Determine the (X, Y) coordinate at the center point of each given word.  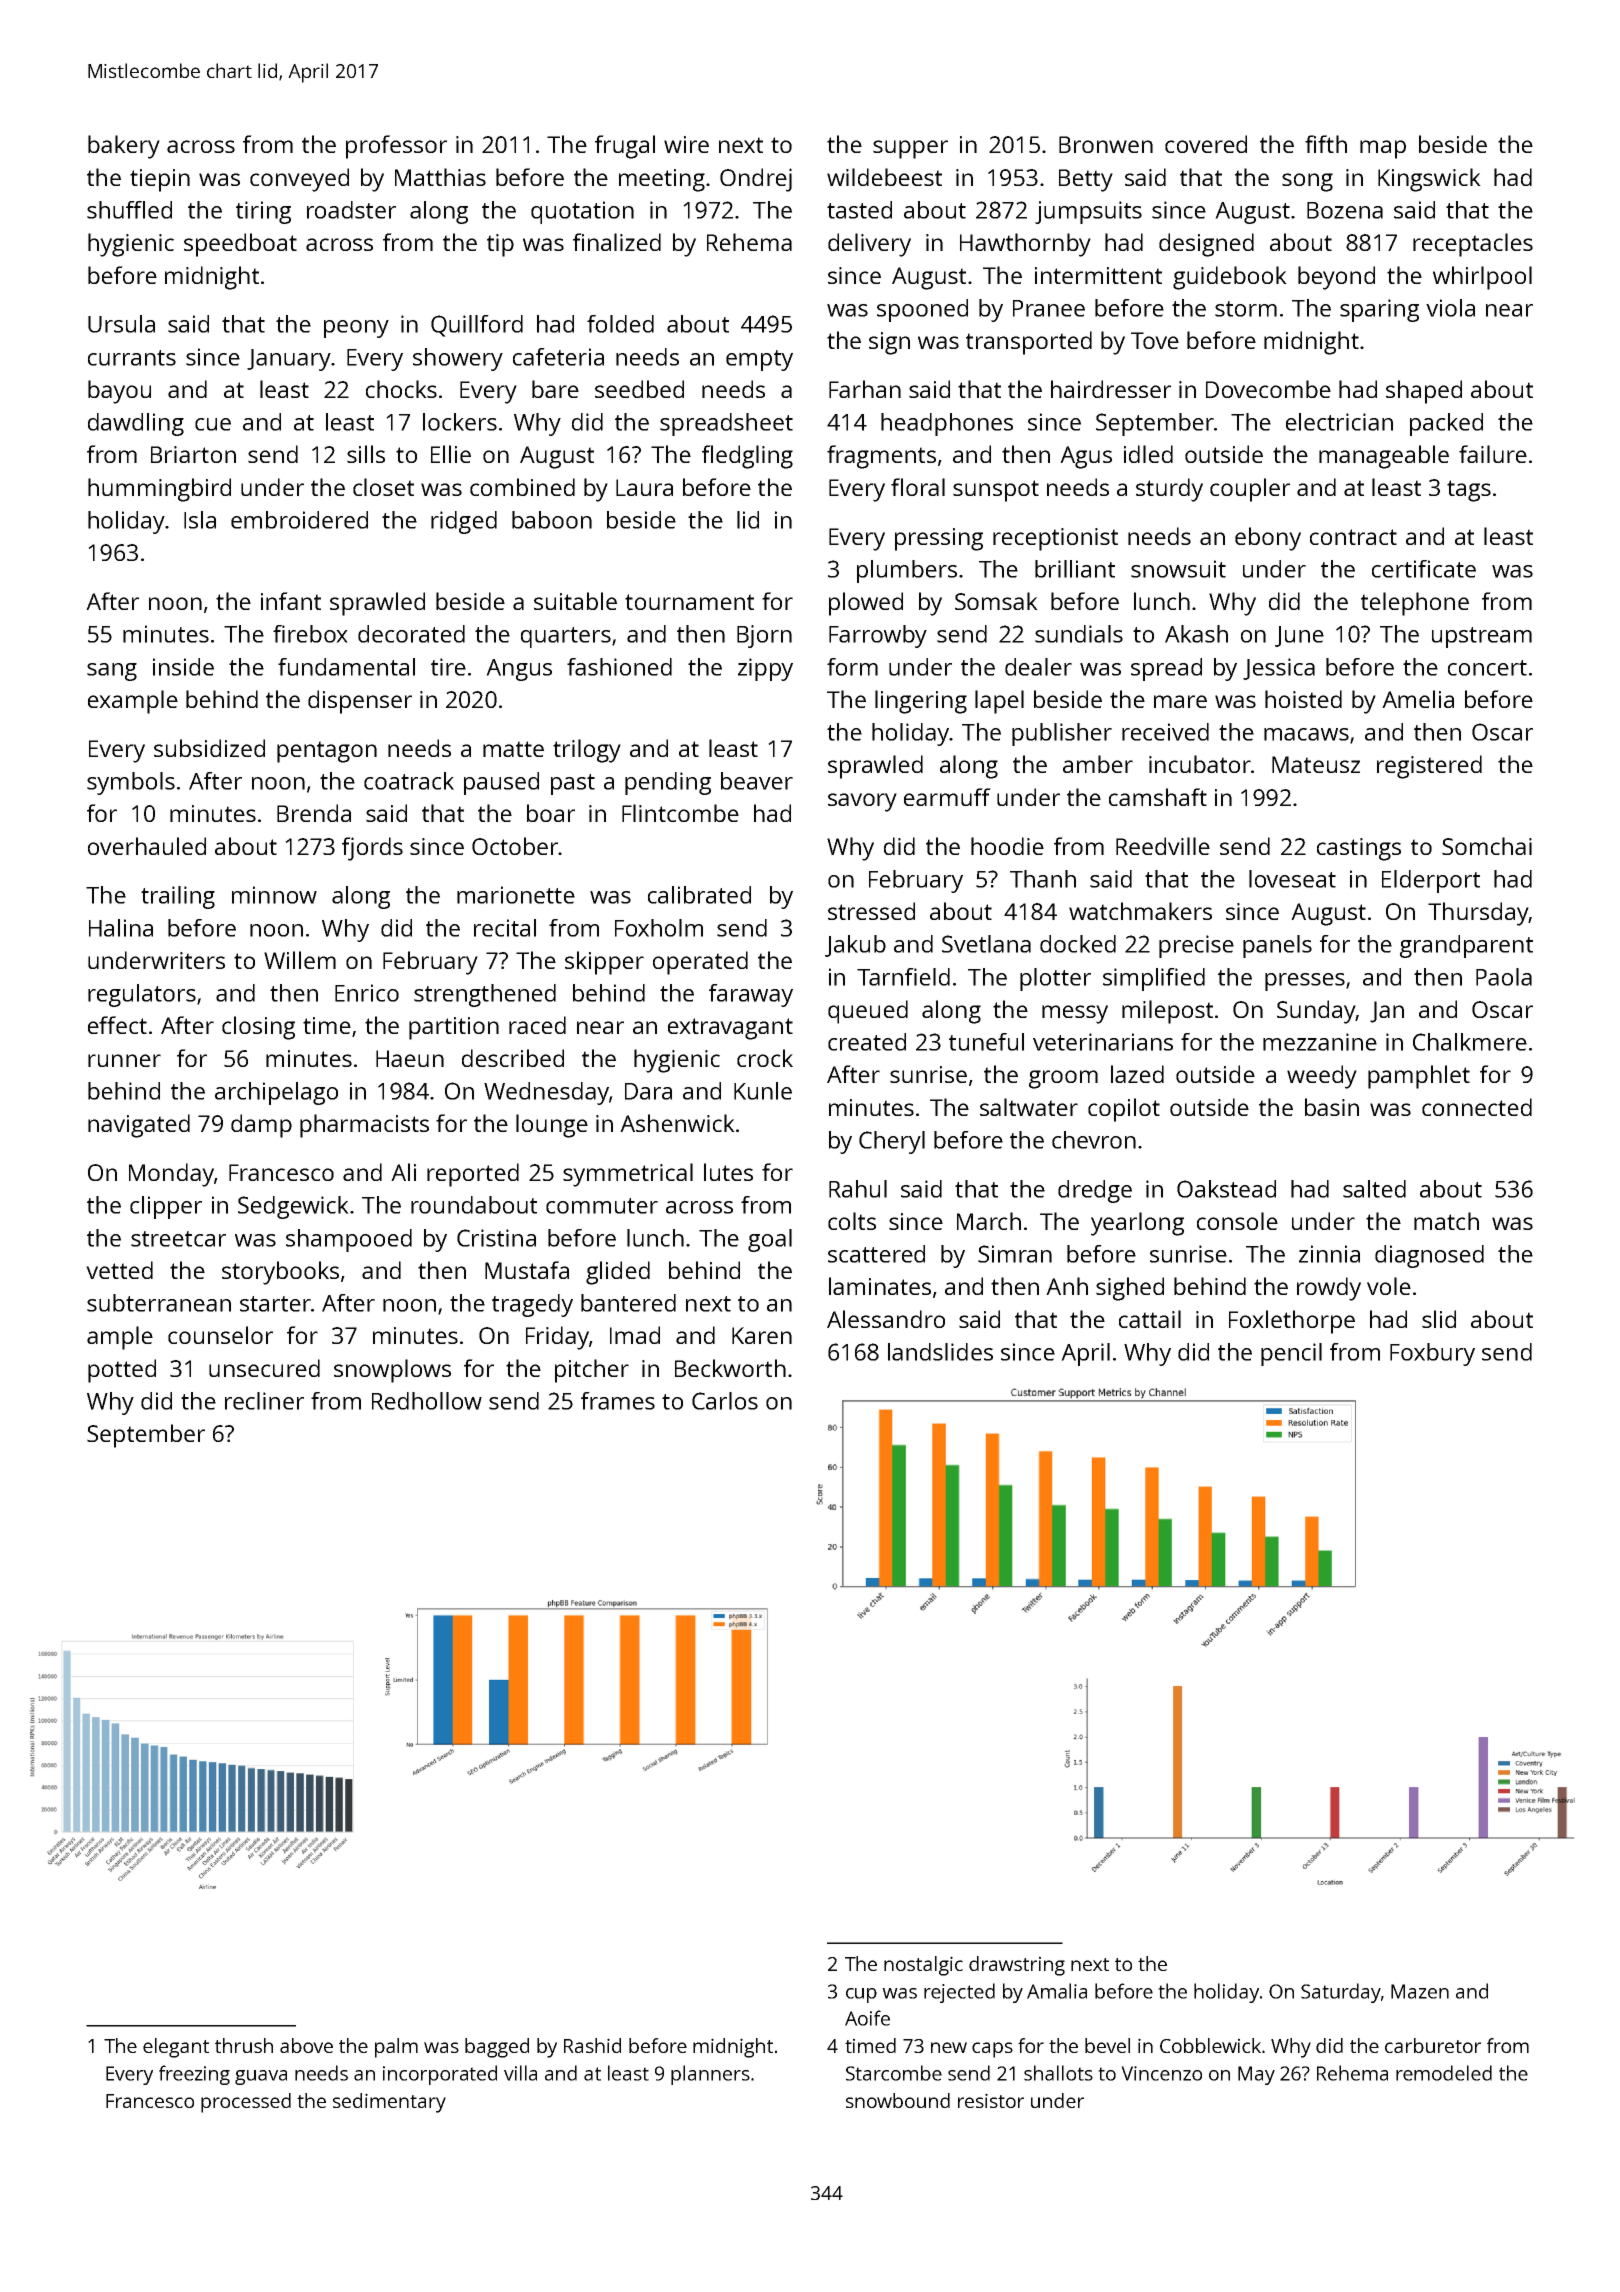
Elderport (1431, 881)
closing (258, 1028)
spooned (922, 310)
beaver (757, 781)
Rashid (592, 2045)
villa (520, 2073)
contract (1353, 537)
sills (366, 454)
